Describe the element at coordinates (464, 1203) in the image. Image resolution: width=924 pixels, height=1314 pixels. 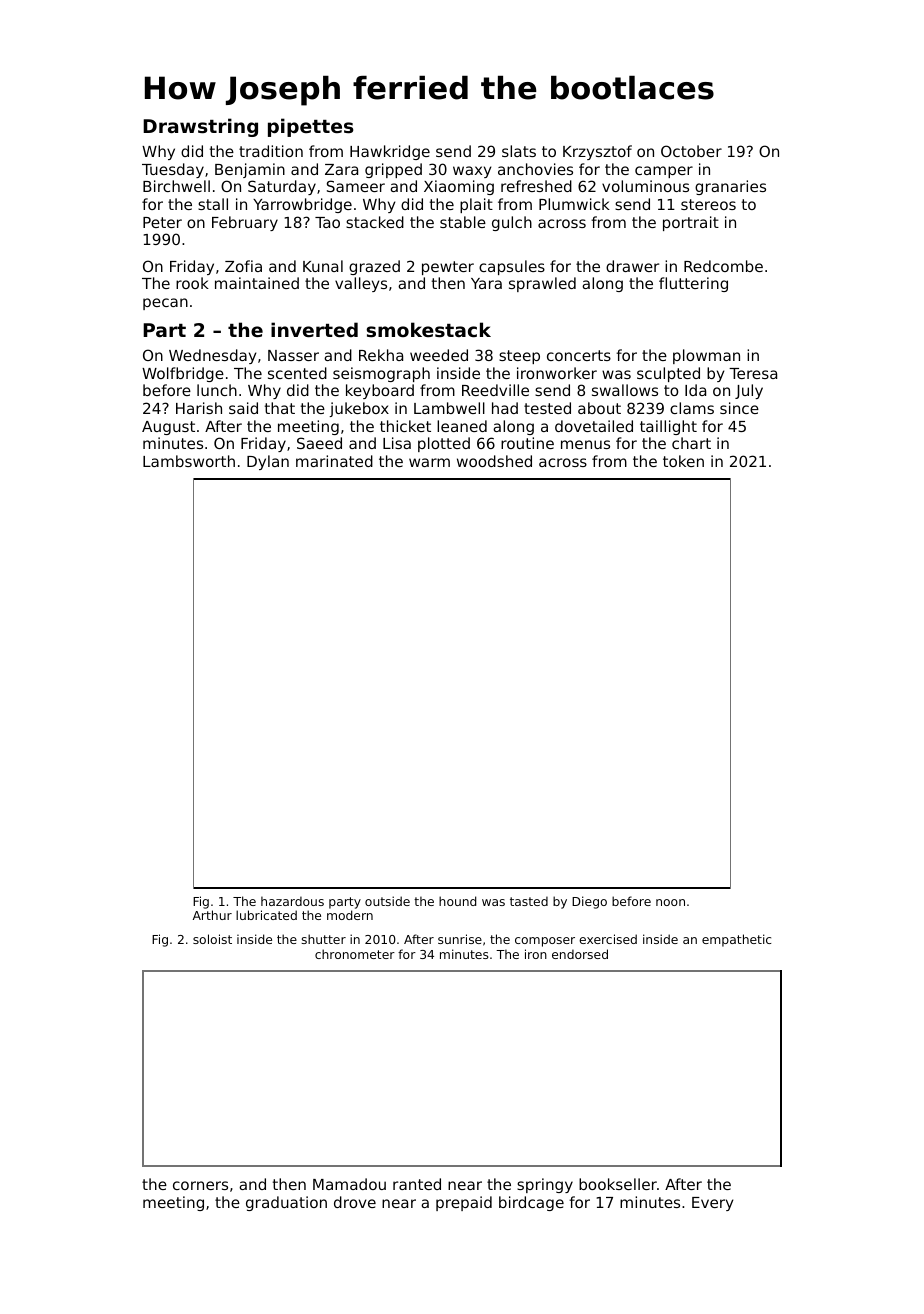
I see `prepaid` at that location.
